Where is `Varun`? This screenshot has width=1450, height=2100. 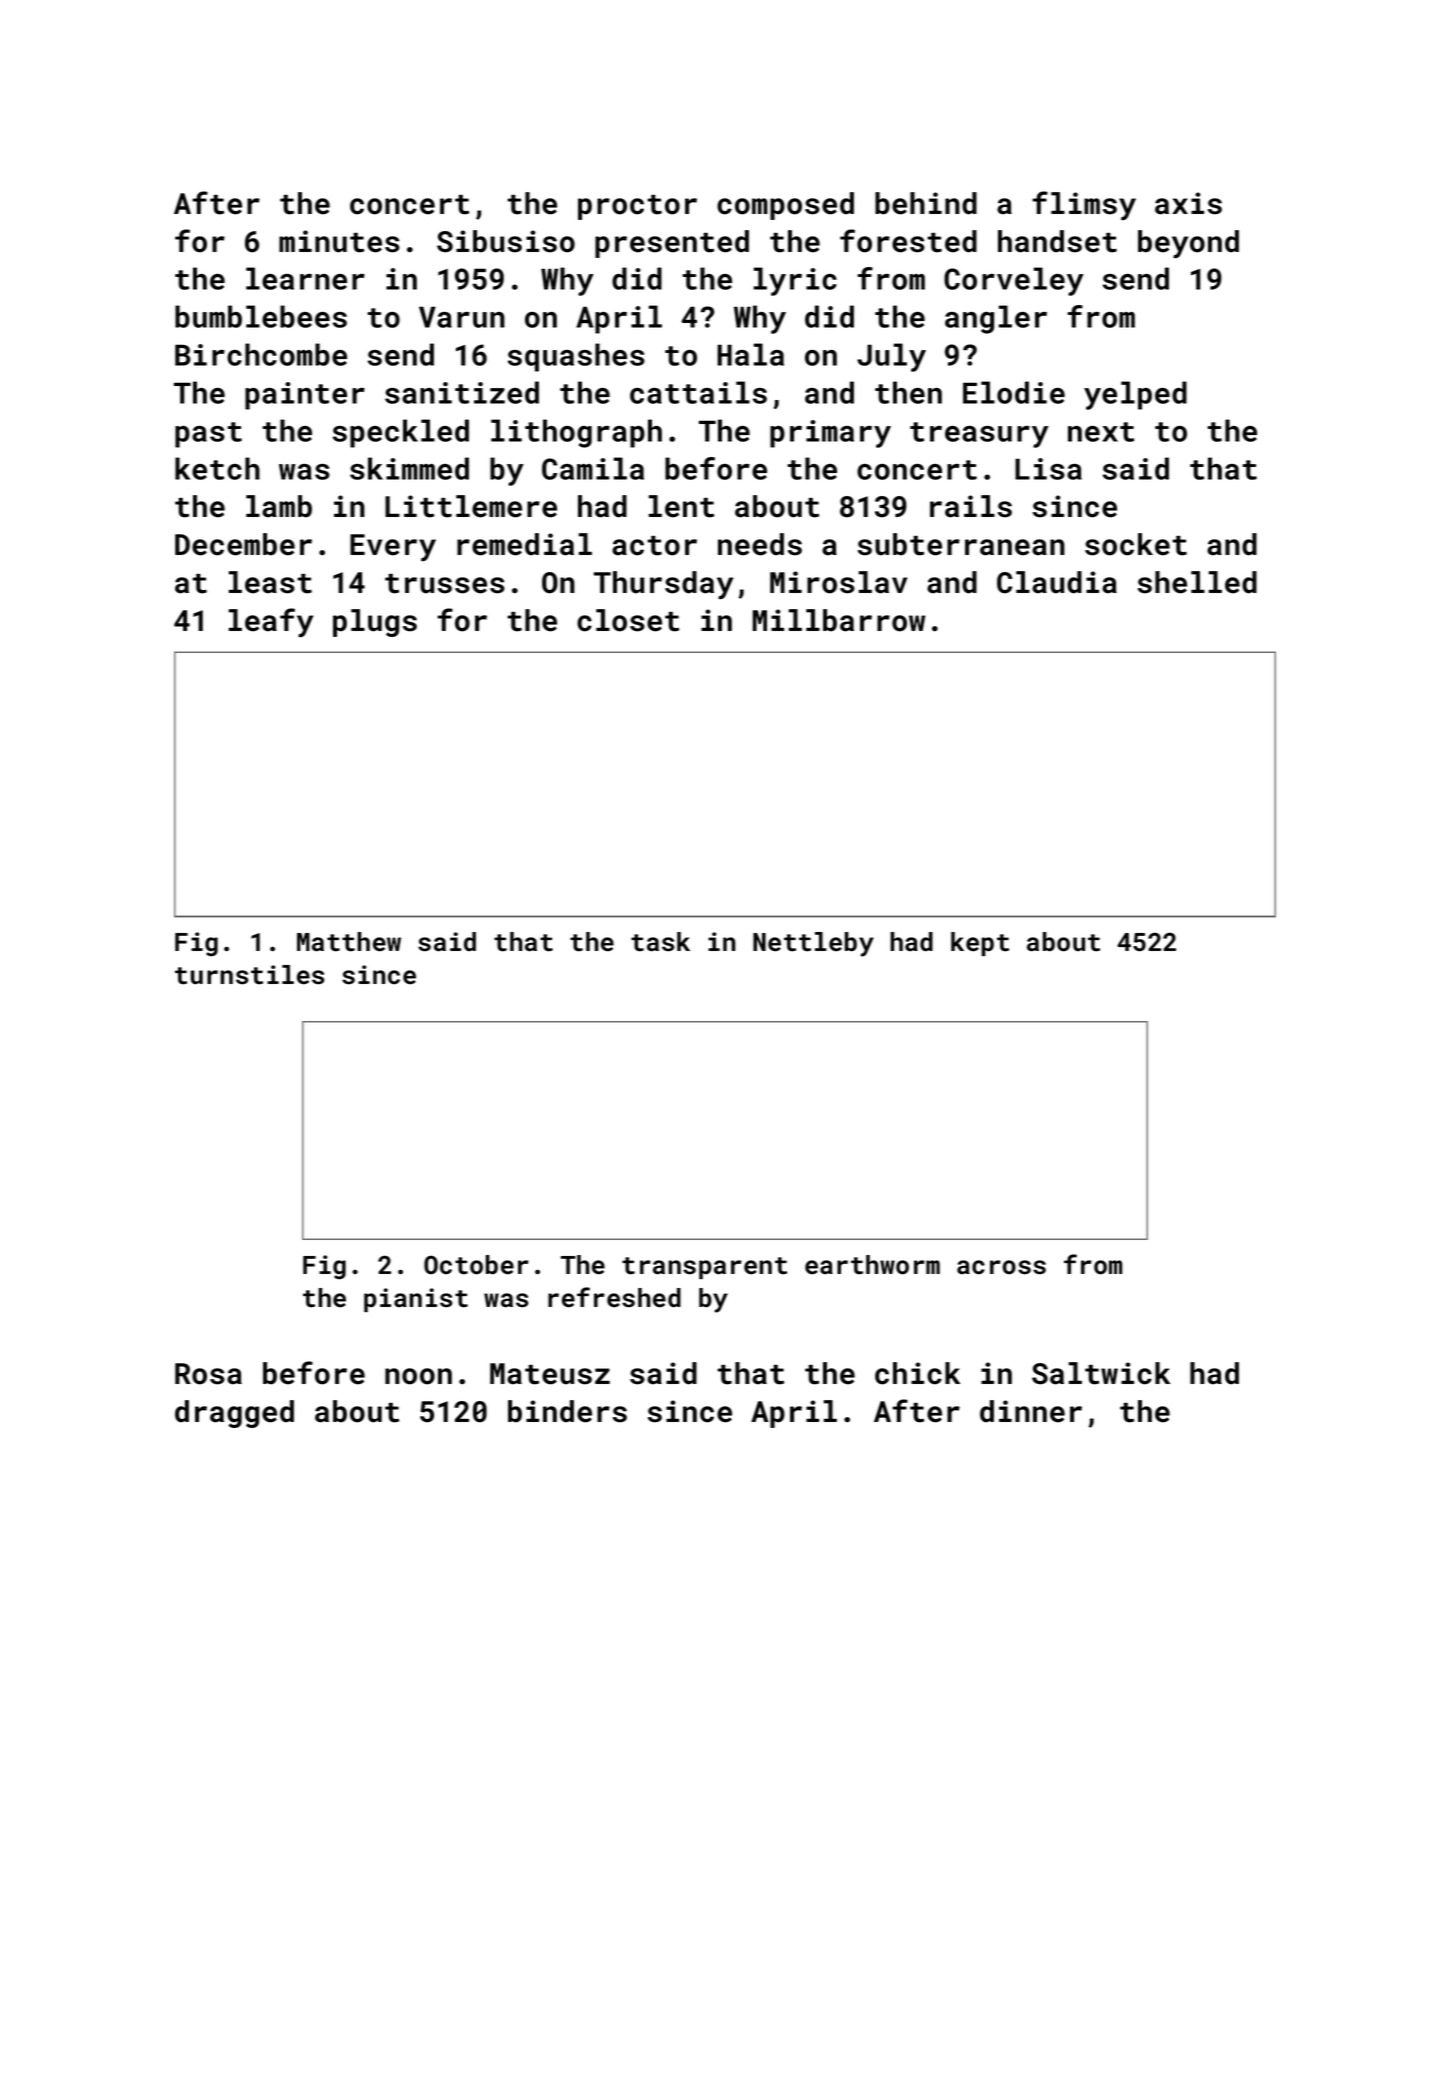
Varun is located at coordinates (462, 317).
